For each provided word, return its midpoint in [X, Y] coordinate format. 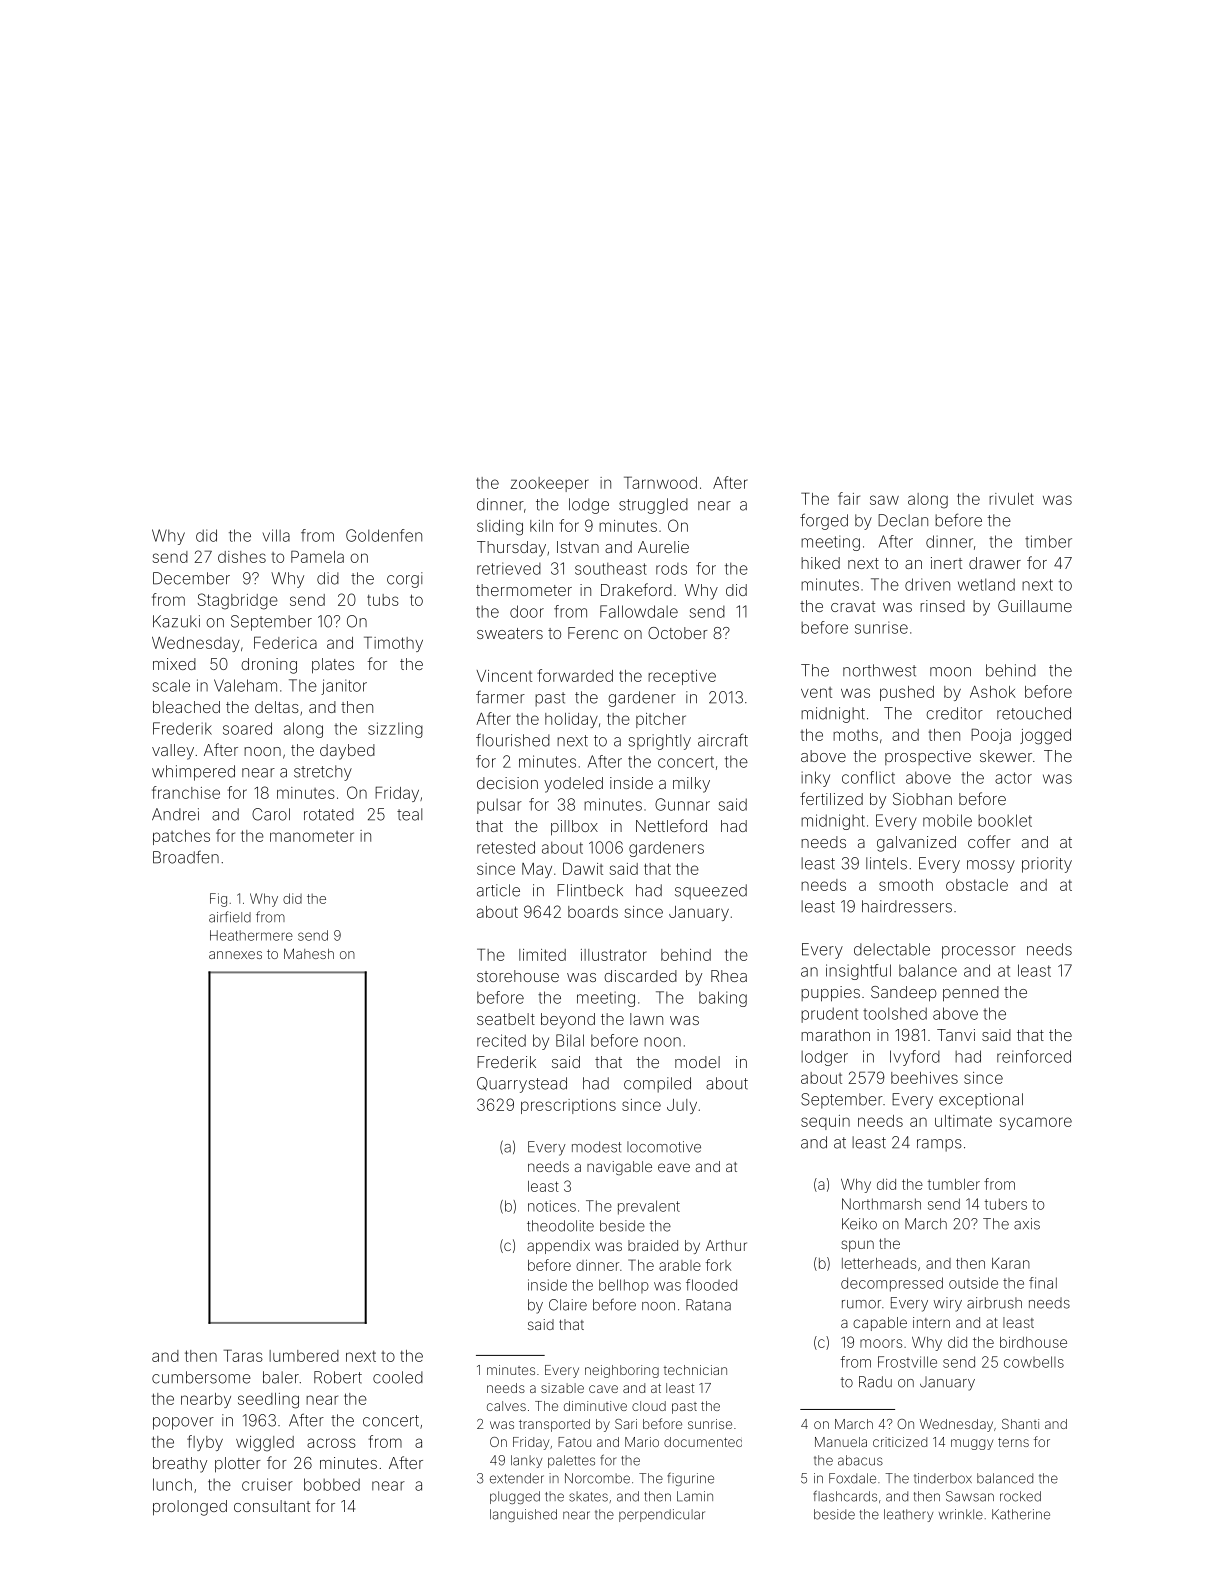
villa [276, 535]
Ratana [708, 1305]
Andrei [175, 814]
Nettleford [671, 825]
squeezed [711, 892]
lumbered [304, 1356]
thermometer [524, 590]
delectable [892, 949]
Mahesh [309, 953]
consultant [272, 1506]
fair [849, 498]
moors [881, 1343]
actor [1013, 778]
